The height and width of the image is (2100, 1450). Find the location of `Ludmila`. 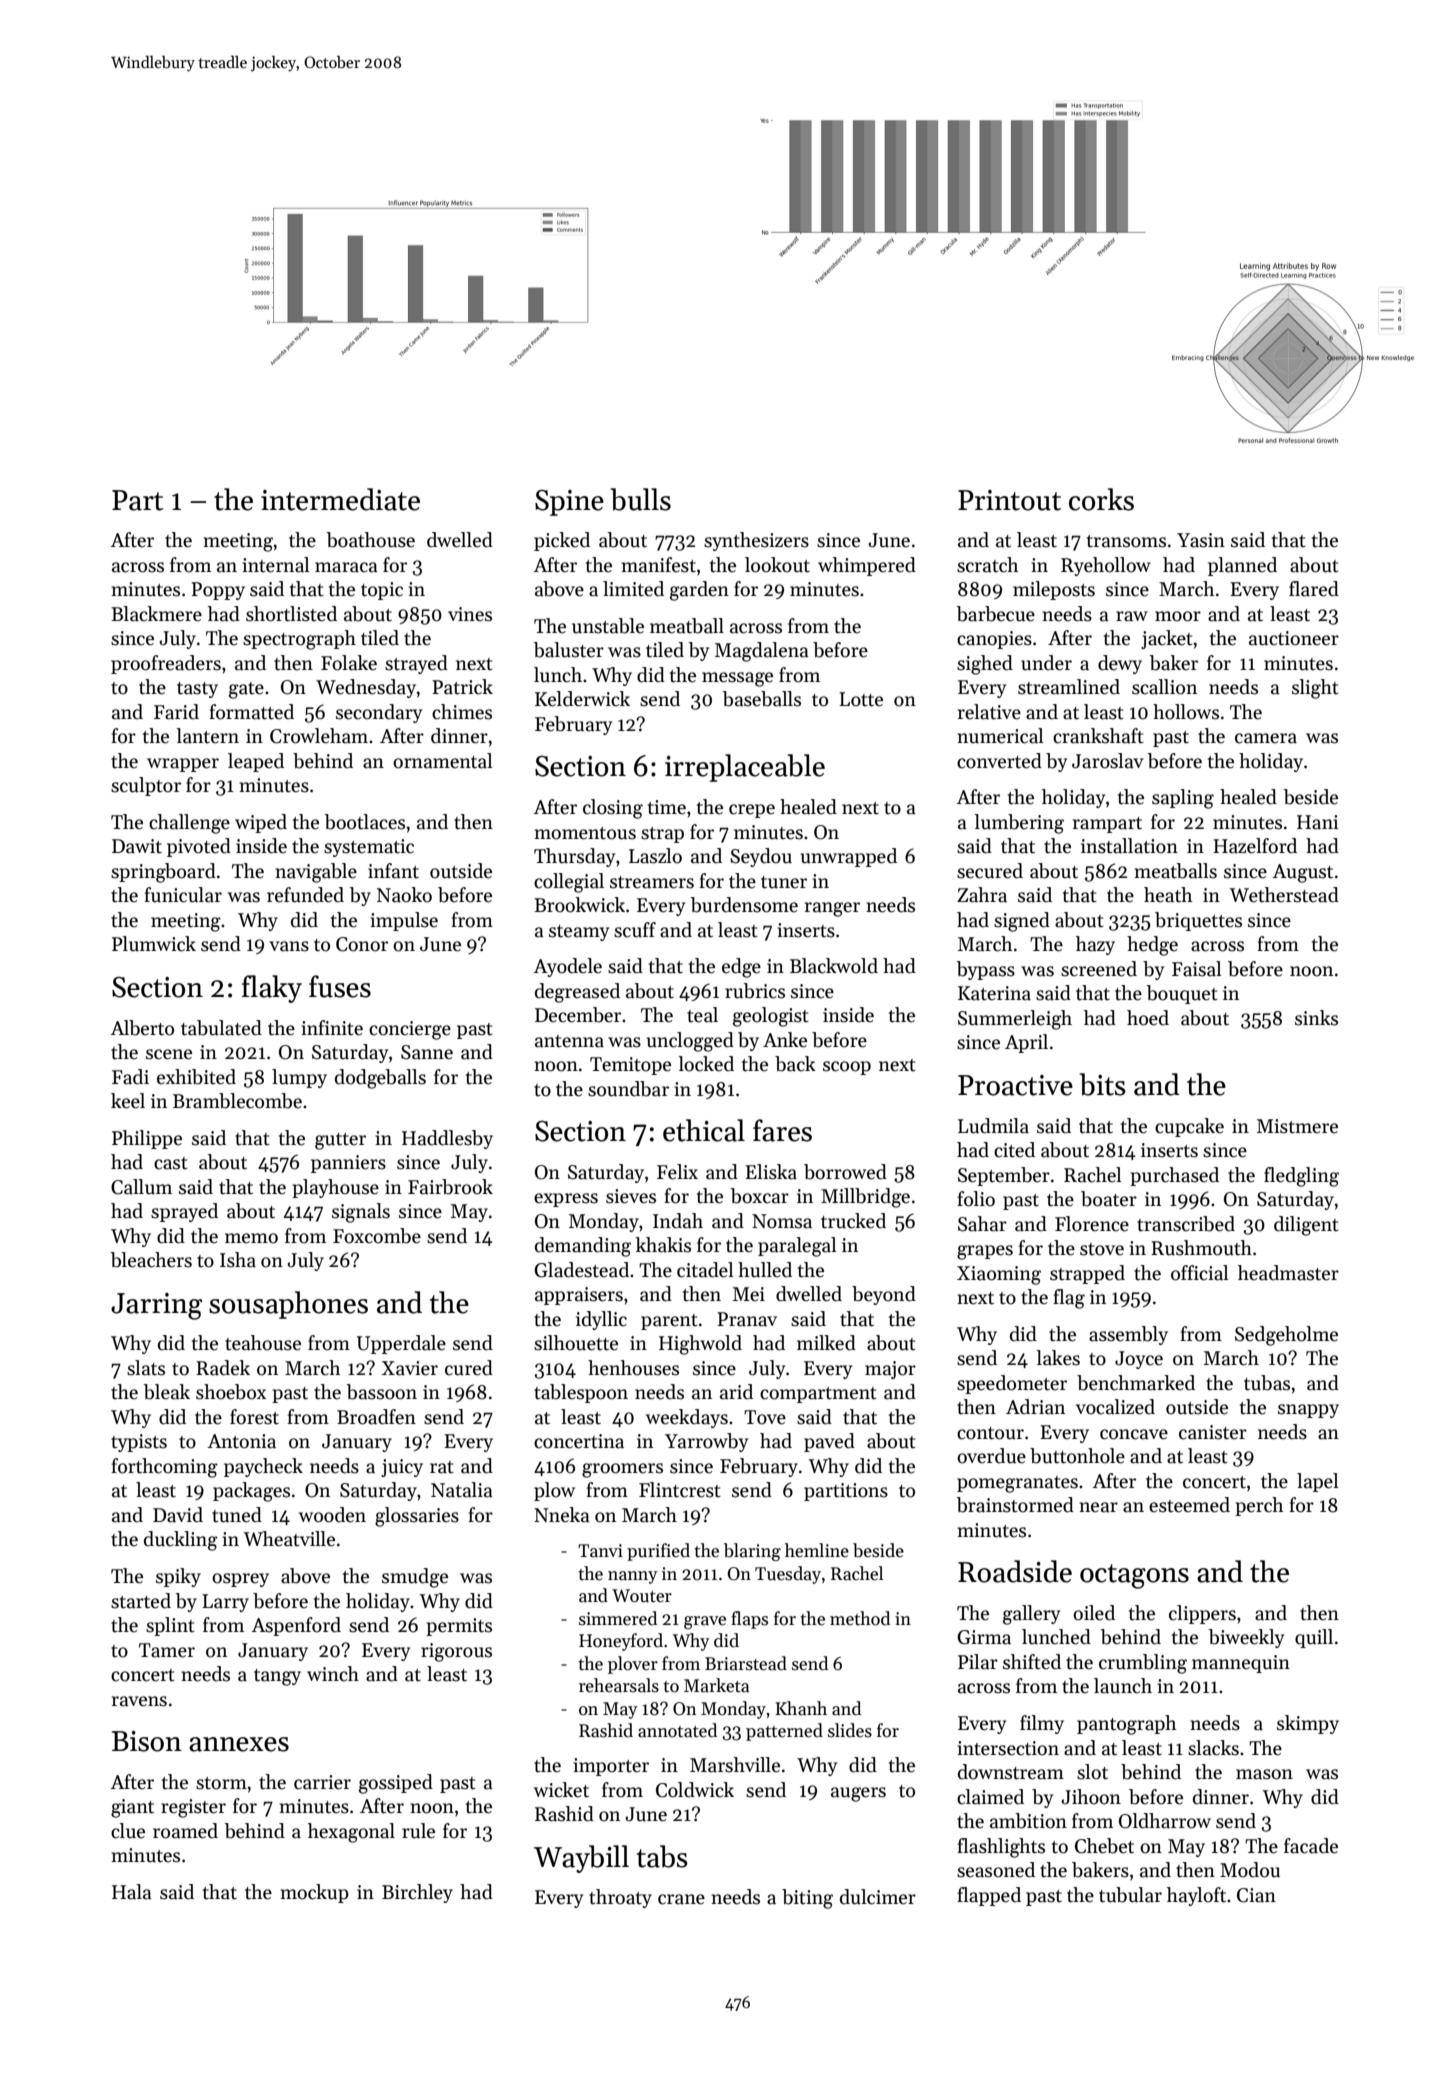

Ludmila is located at coordinates (993, 1126).
